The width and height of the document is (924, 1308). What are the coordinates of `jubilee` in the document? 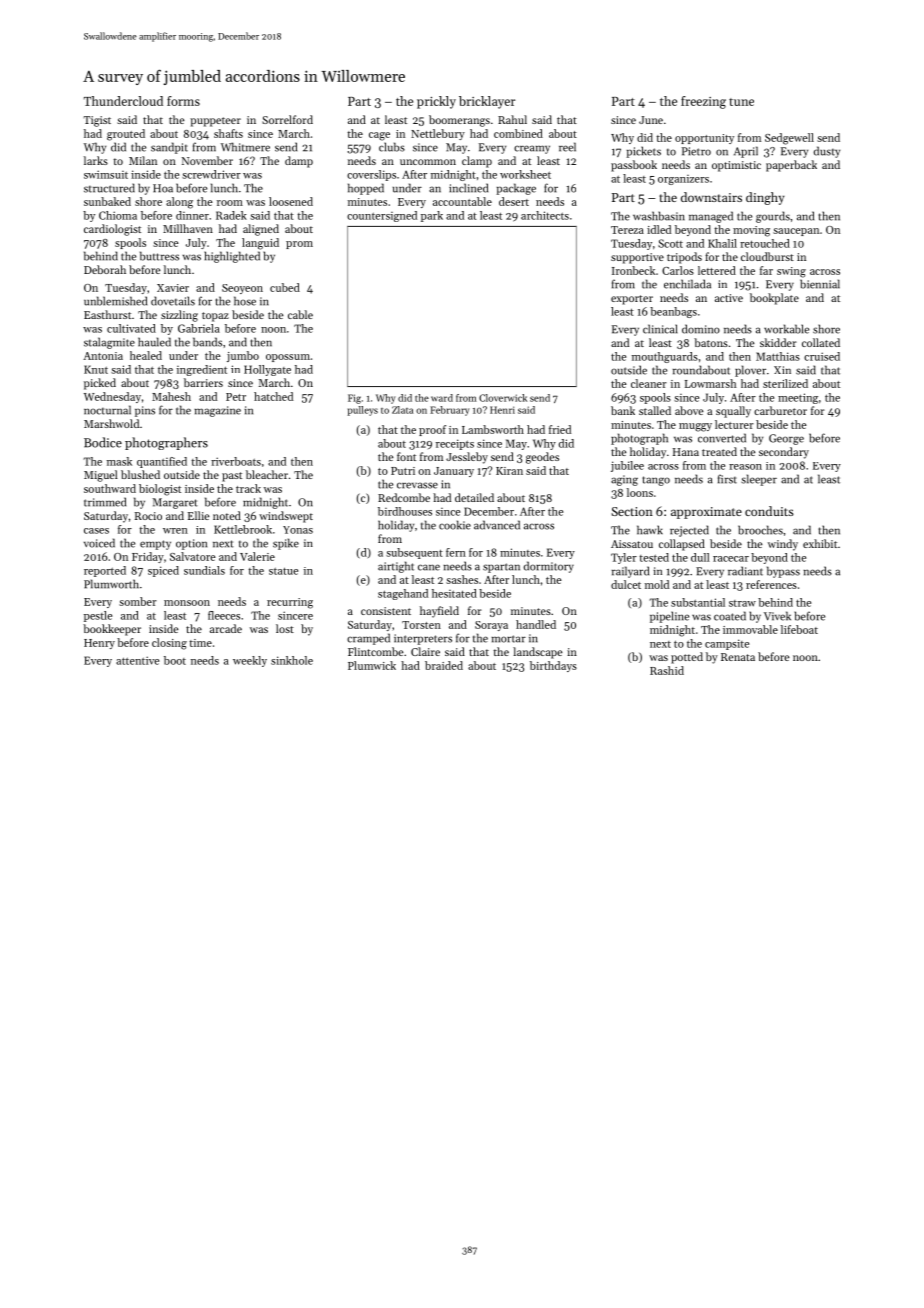 It's located at (627, 466).
